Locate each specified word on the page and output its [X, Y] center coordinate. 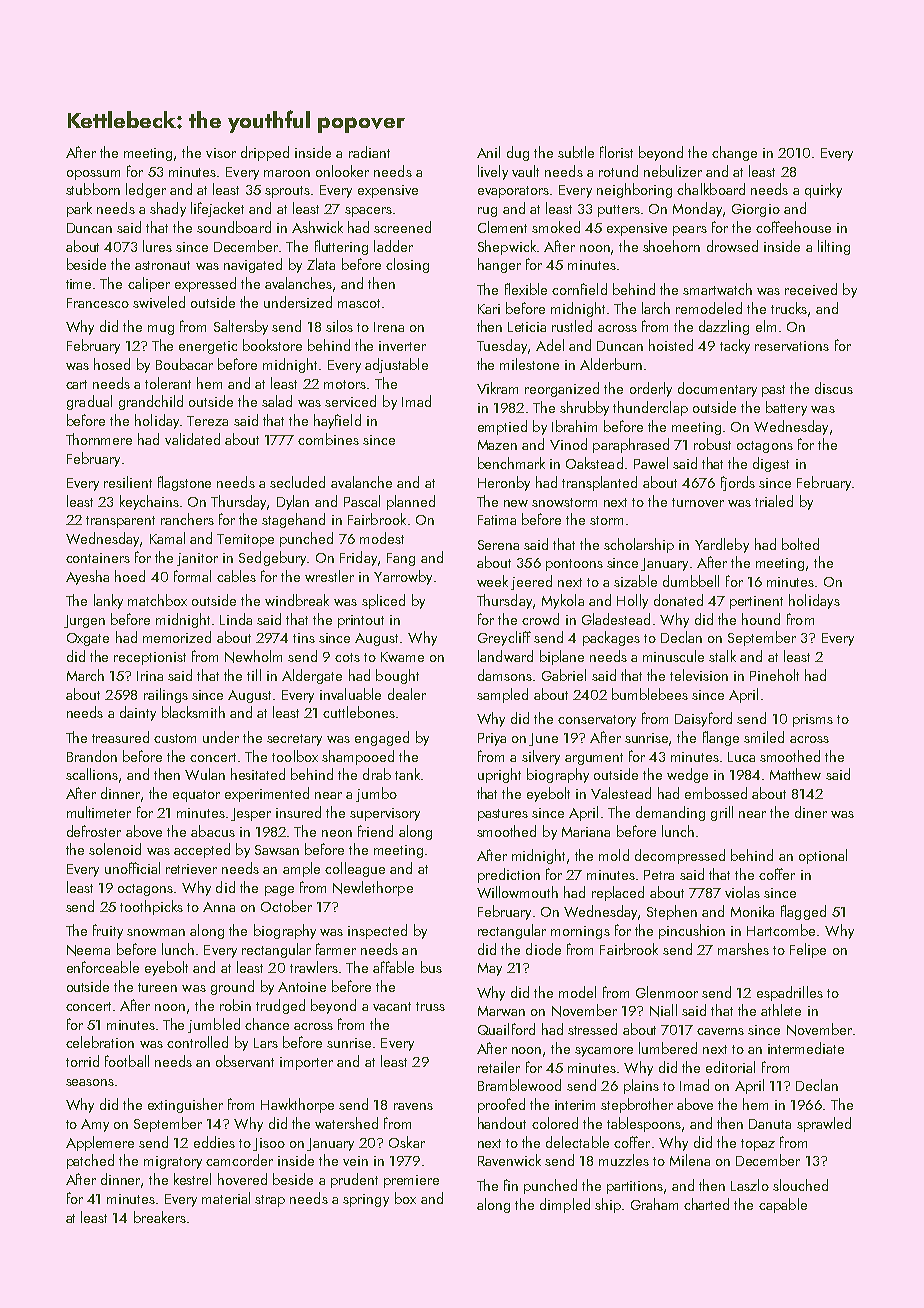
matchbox [157, 600]
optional [823, 856]
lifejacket [217, 209]
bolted [800, 544]
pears [690, 231]
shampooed [358, 757]
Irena [389, 327]
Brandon [92, 756]
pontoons [574, 565]
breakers [160, 1217]
